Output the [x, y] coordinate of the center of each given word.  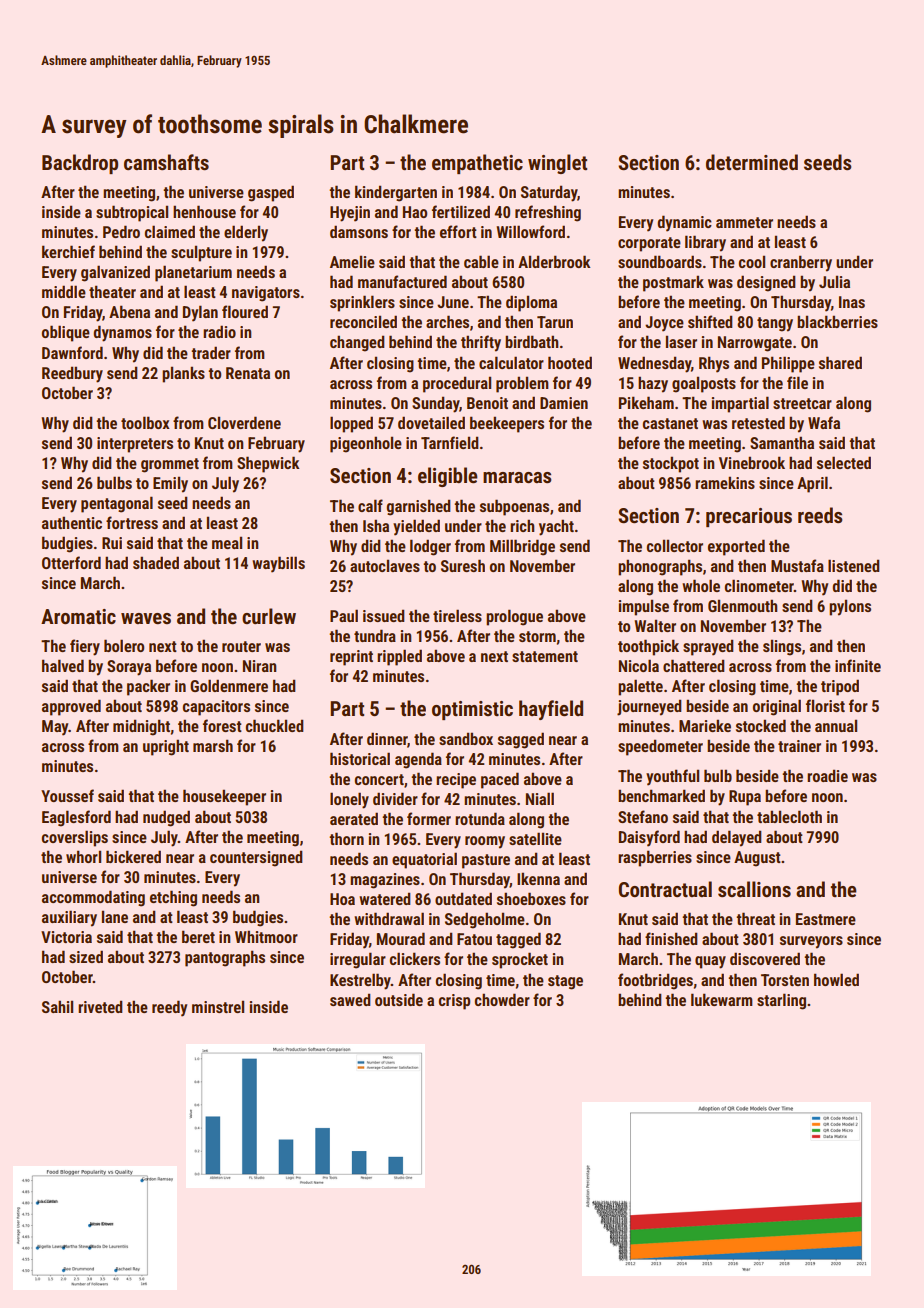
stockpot [671, 464]
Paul [344, 615]
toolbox [145, 422]
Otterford [71, 562]
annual [836, 725]
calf [370, 505]
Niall [540, 798]
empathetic [477, 164]
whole [701, 585]
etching [173, 898]
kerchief [68, 251]
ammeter [744, 222]
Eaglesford [76, 818]
